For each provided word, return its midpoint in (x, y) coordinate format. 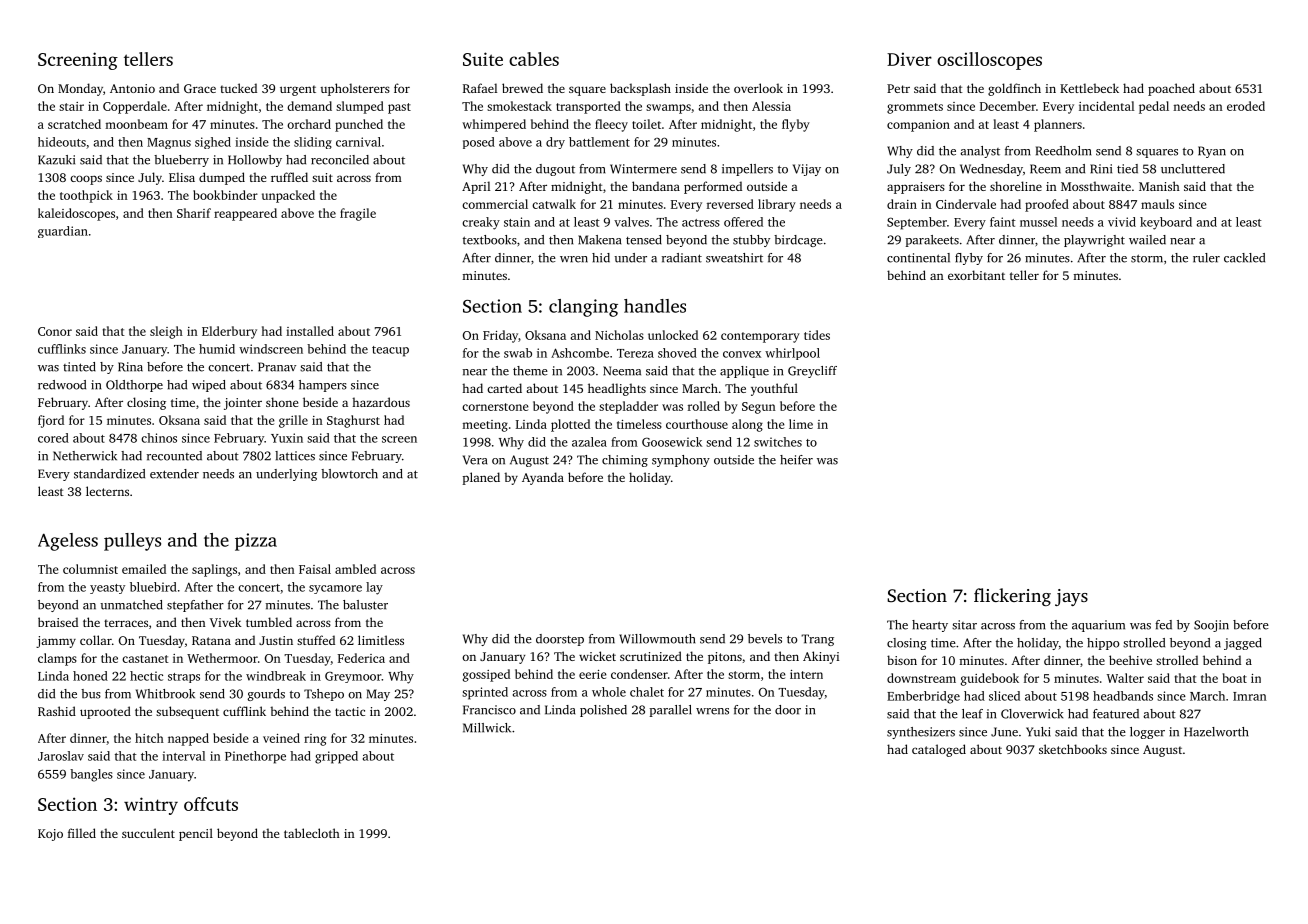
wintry (151, 806)
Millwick (487, 728)
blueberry (181, 161)
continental (918, 258)
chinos (159, 438)
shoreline (1016, 186)
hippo (1103, 644)
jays (1071, 597)
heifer (796, 460)
